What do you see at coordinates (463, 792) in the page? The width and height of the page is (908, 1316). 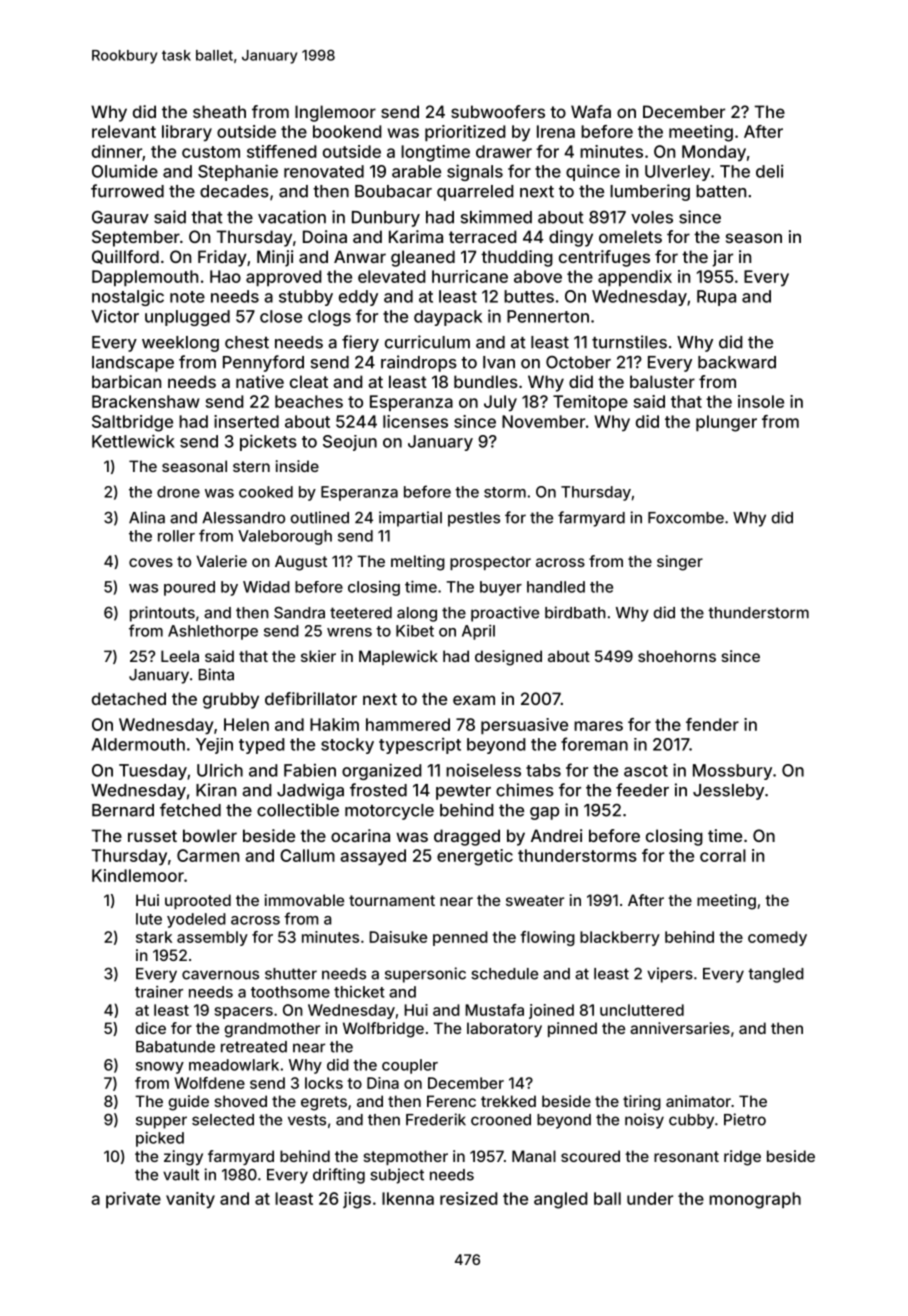 I see `pewter` at bounding box center [463, 792].
